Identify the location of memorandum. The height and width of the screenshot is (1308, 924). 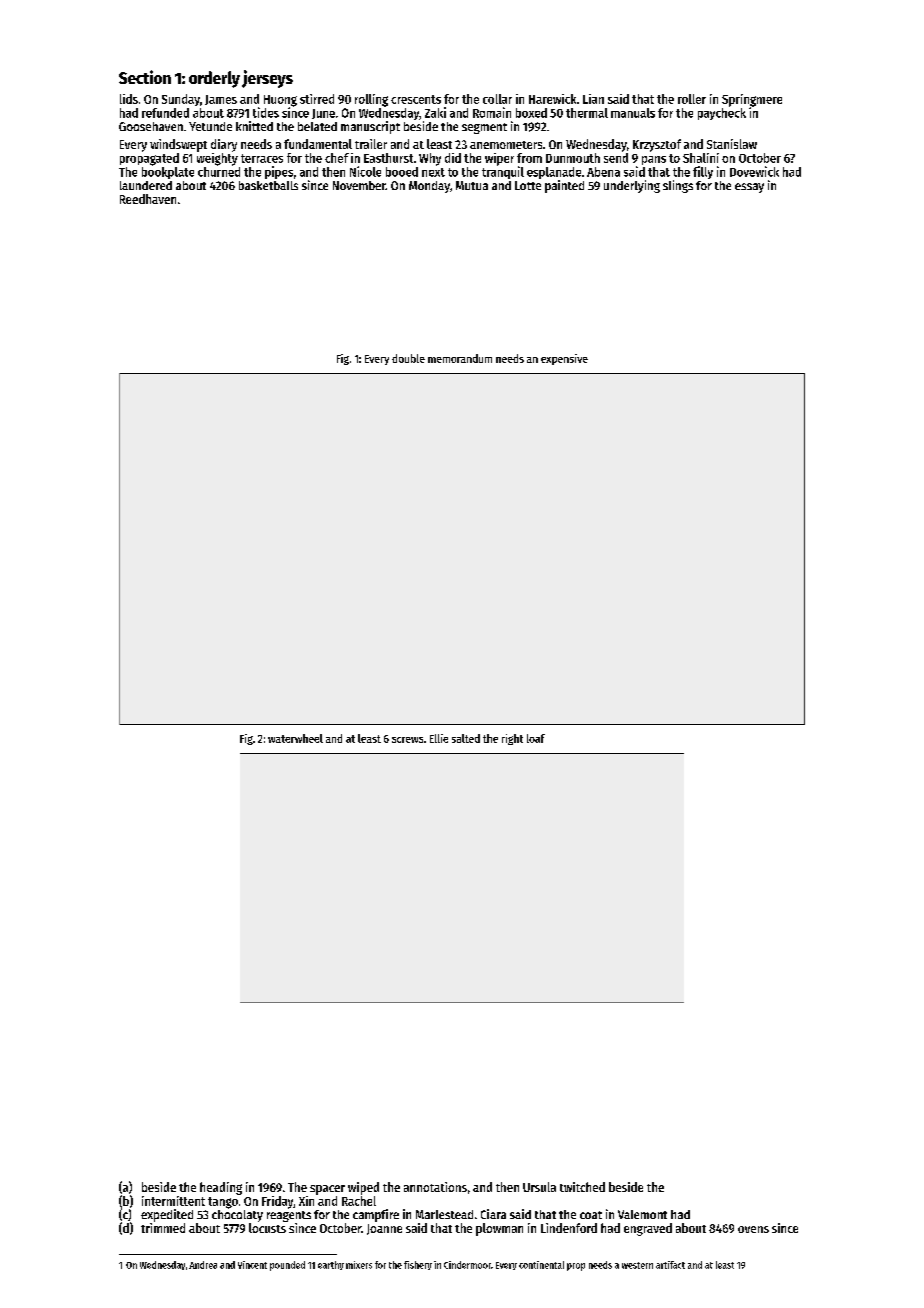
(460, 358).
